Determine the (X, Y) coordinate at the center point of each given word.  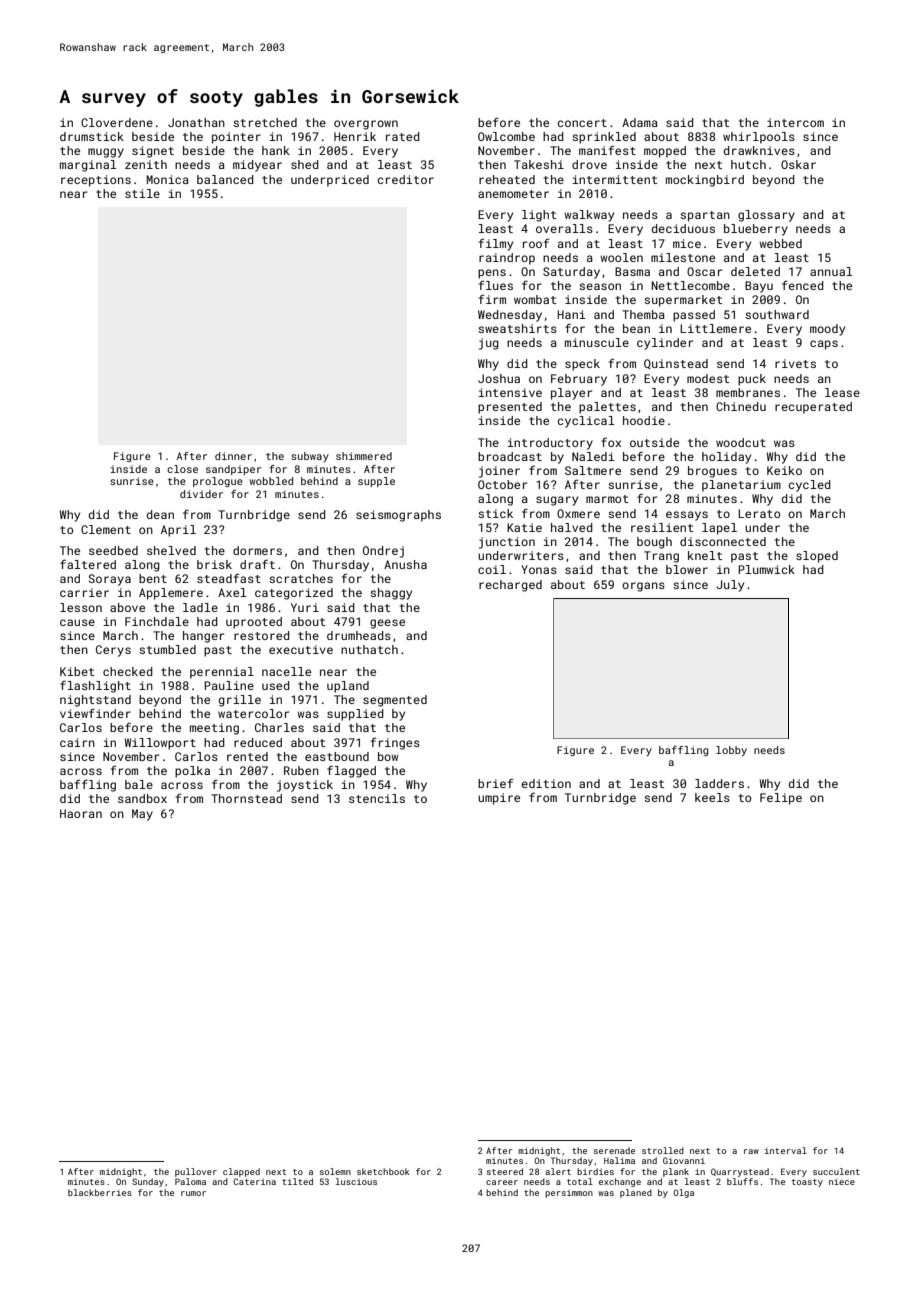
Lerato (759, 513)
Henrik (355, 136)
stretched (265, 122)
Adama (640, 122)
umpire (499, 799)
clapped (241, 1172)
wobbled (271, 481)
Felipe (781, 799)
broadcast (510, 456)
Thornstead (246, 798)
